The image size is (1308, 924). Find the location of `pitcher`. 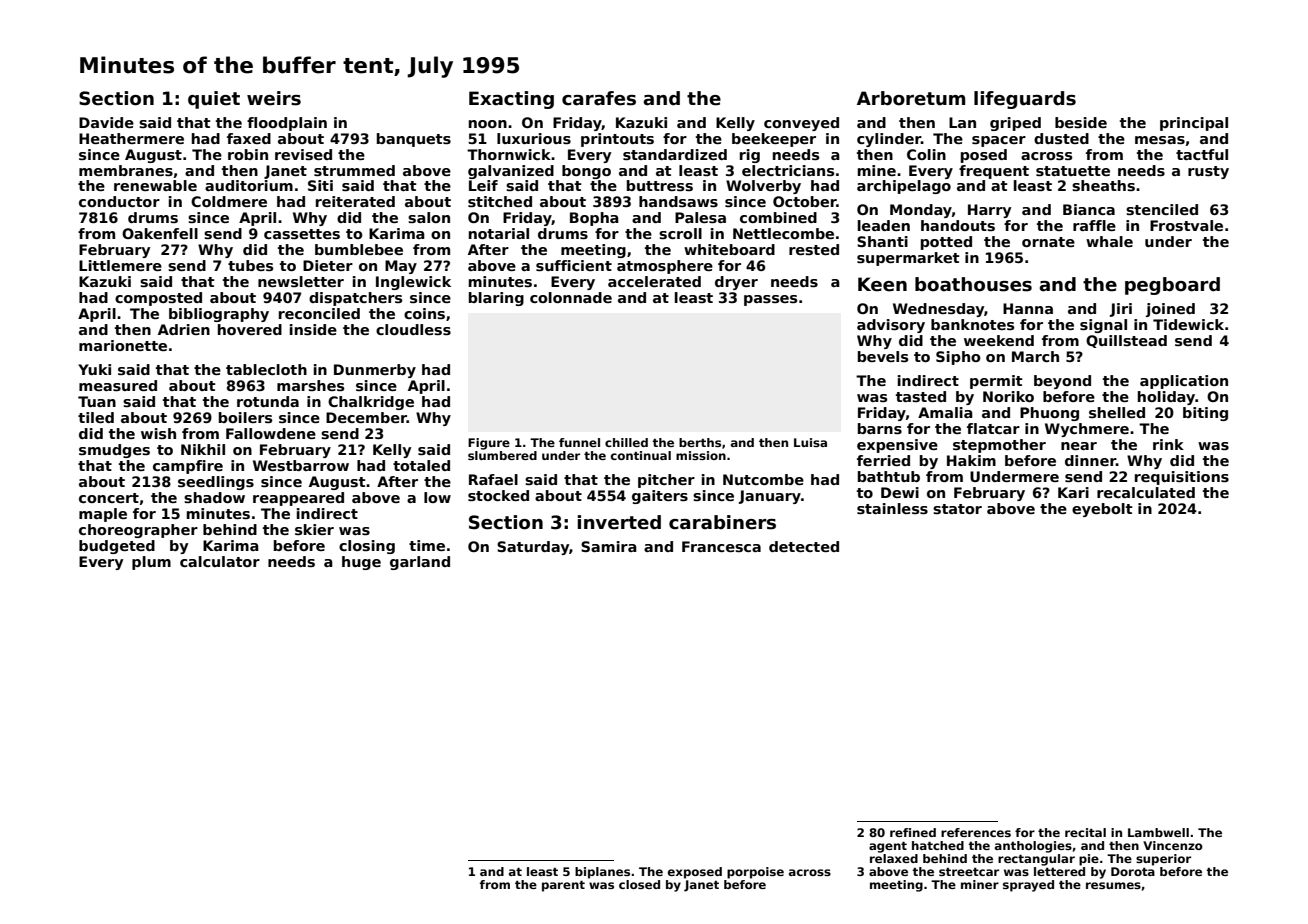

pitcher is located at coordinates (666, 481).
